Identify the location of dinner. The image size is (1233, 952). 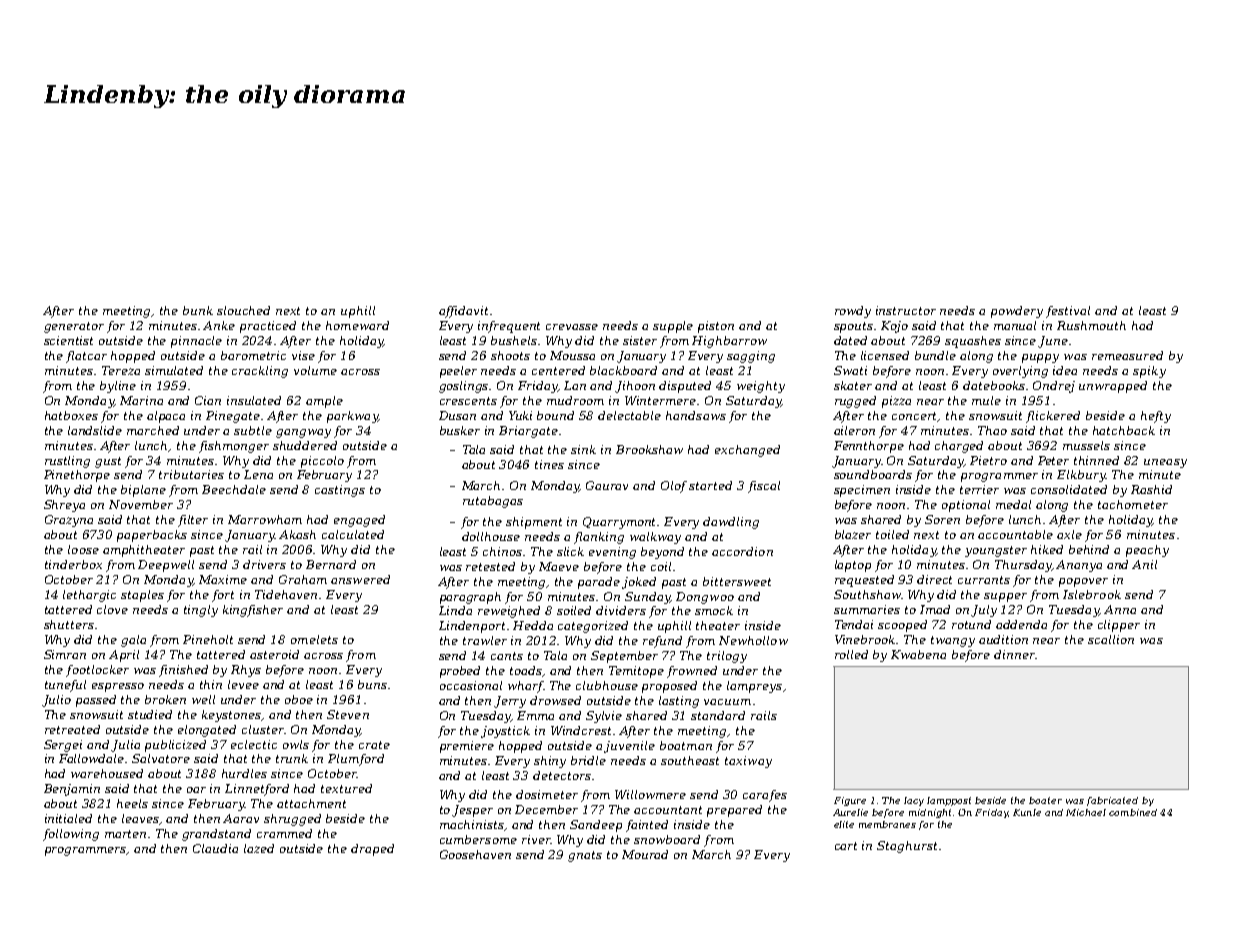
(1014, 654).
